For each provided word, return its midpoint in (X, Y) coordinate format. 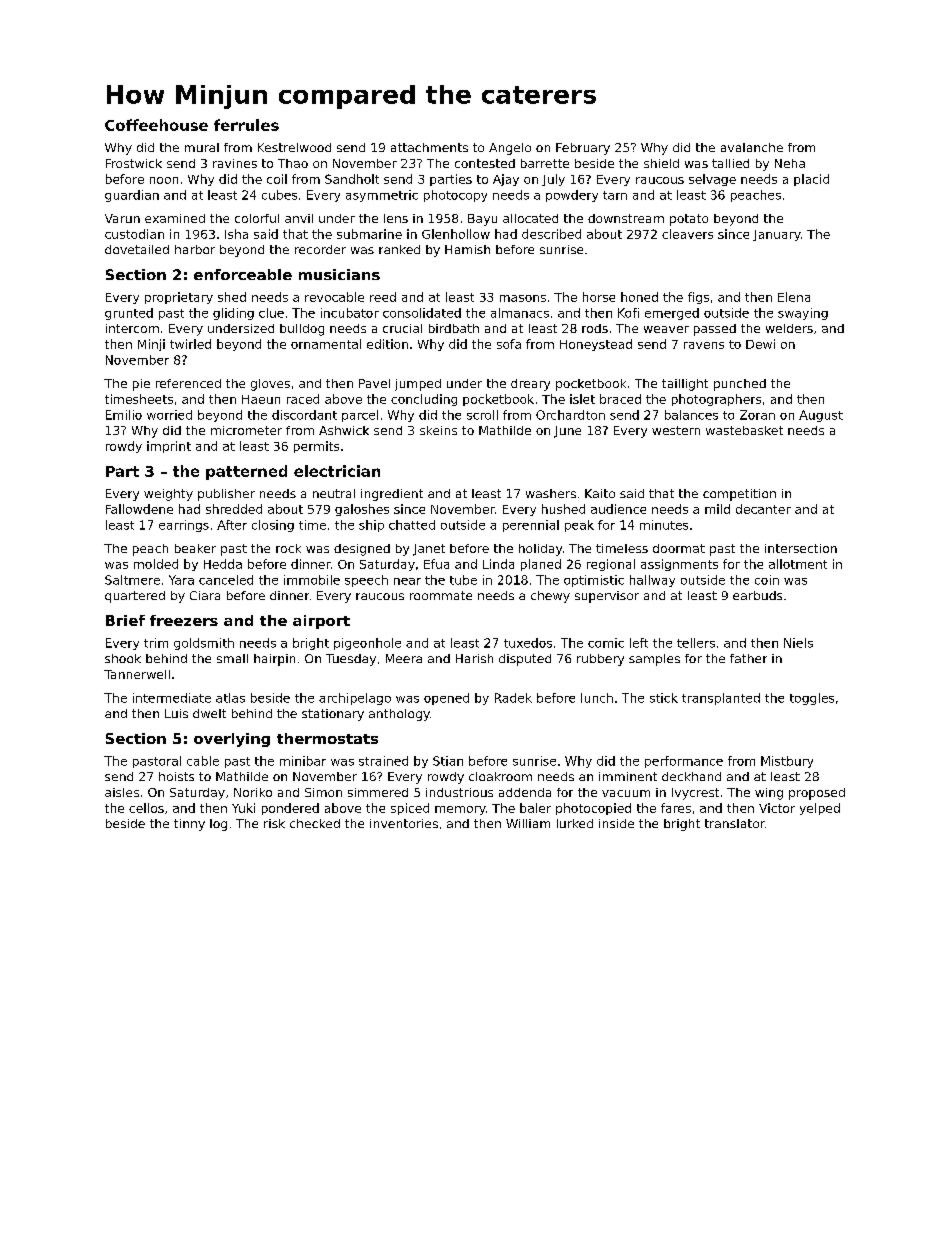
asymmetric (382, 196)
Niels (798, 643)
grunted (129, 314)
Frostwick (134, 163)
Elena (794, 297)
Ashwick (344, 430)
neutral (334, 493)
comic (606, 643)
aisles (122, 792)
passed (715, 330)
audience (618, 509)
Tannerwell (137, 674)
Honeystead (596, 345)
